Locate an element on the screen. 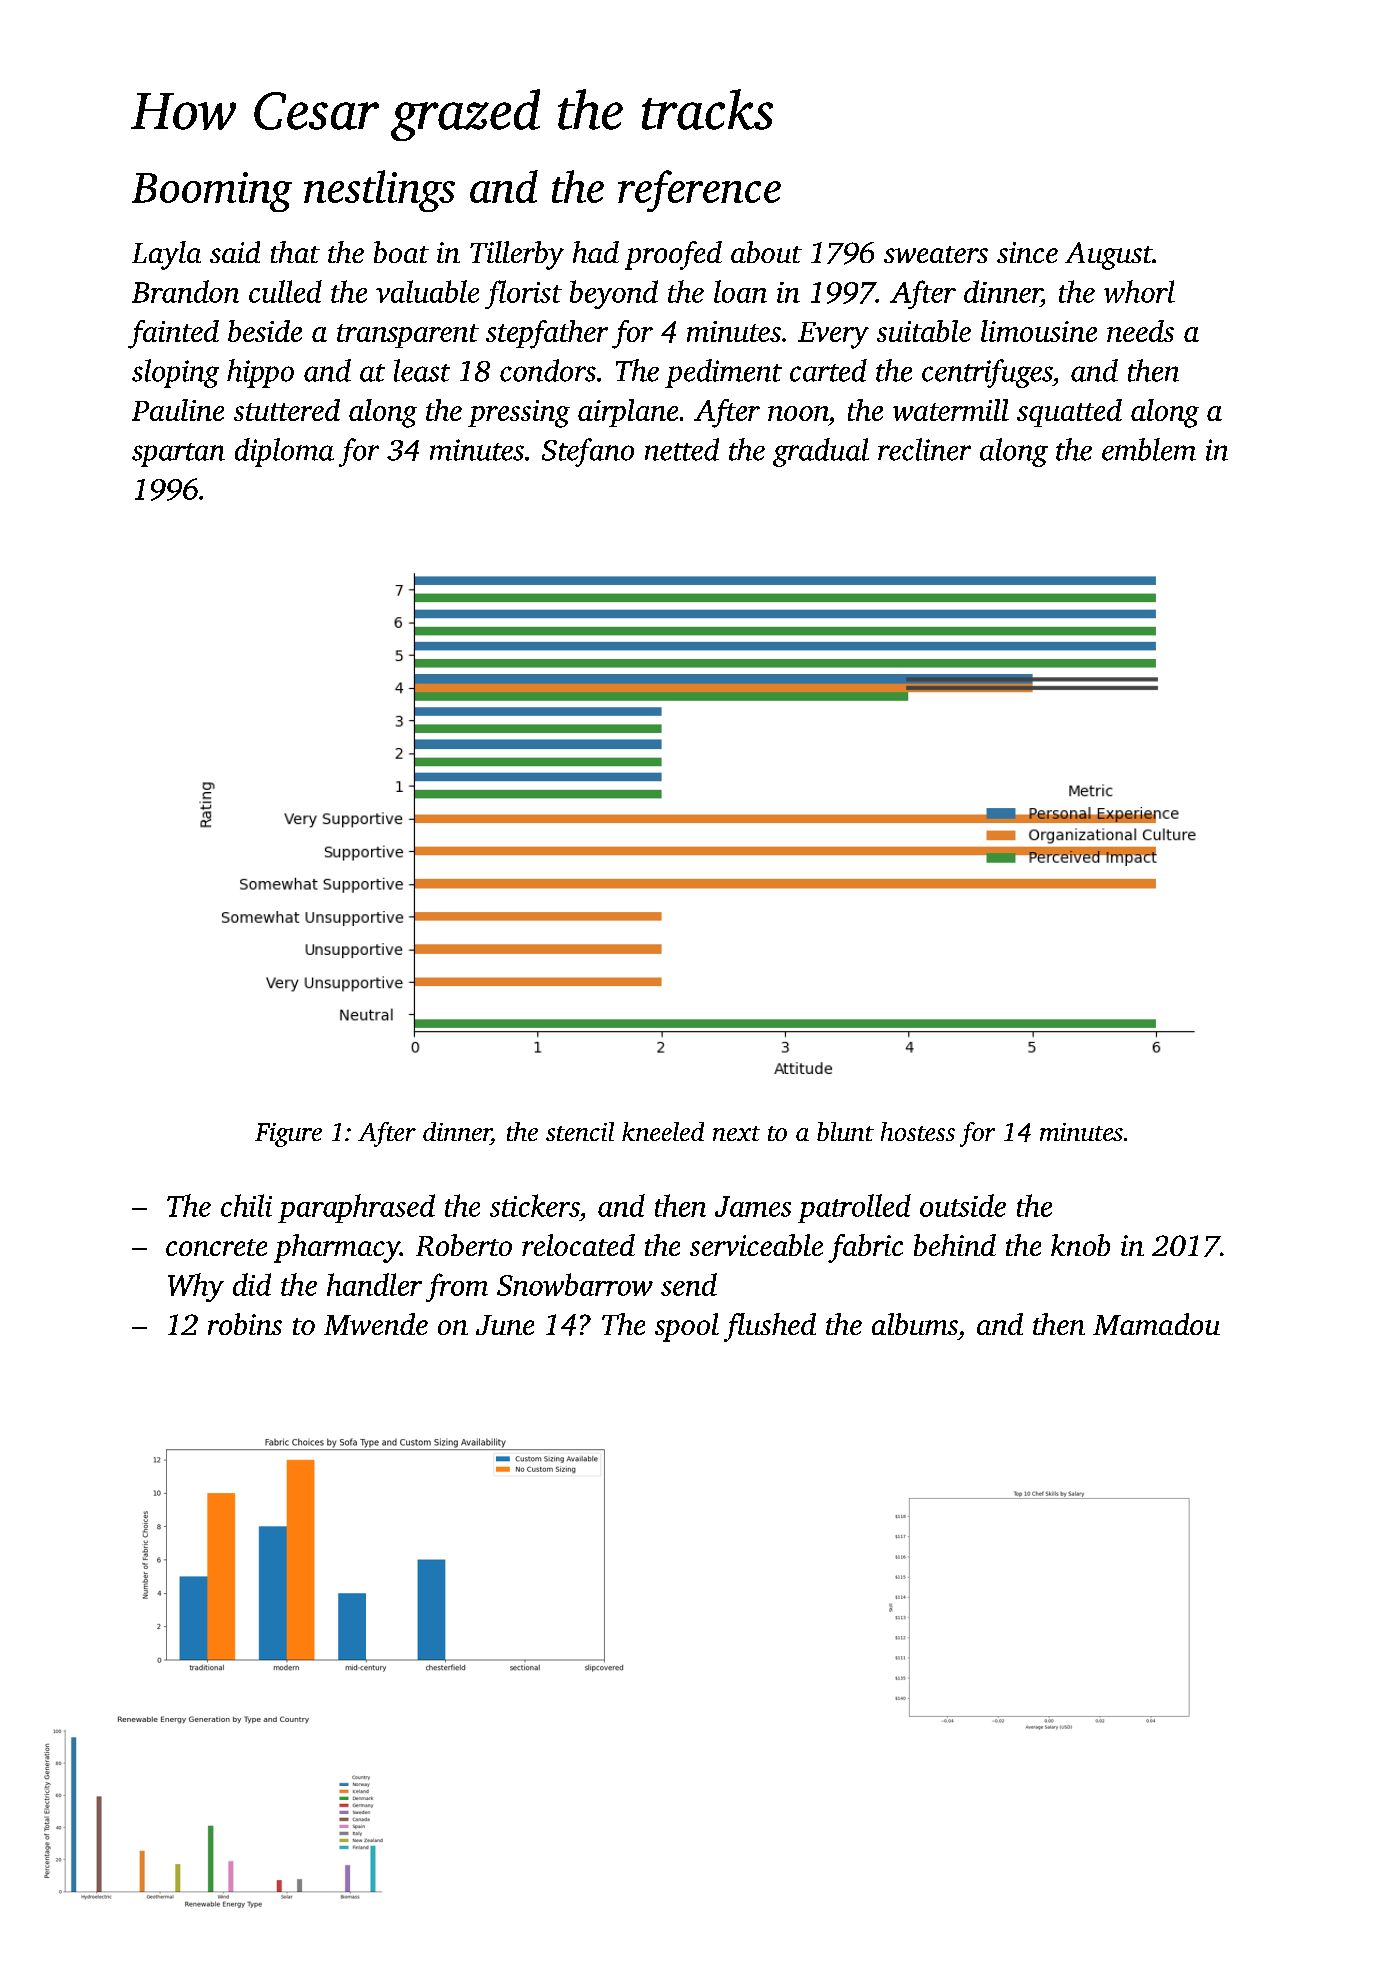  did is located at coordinates (252, 1284).
